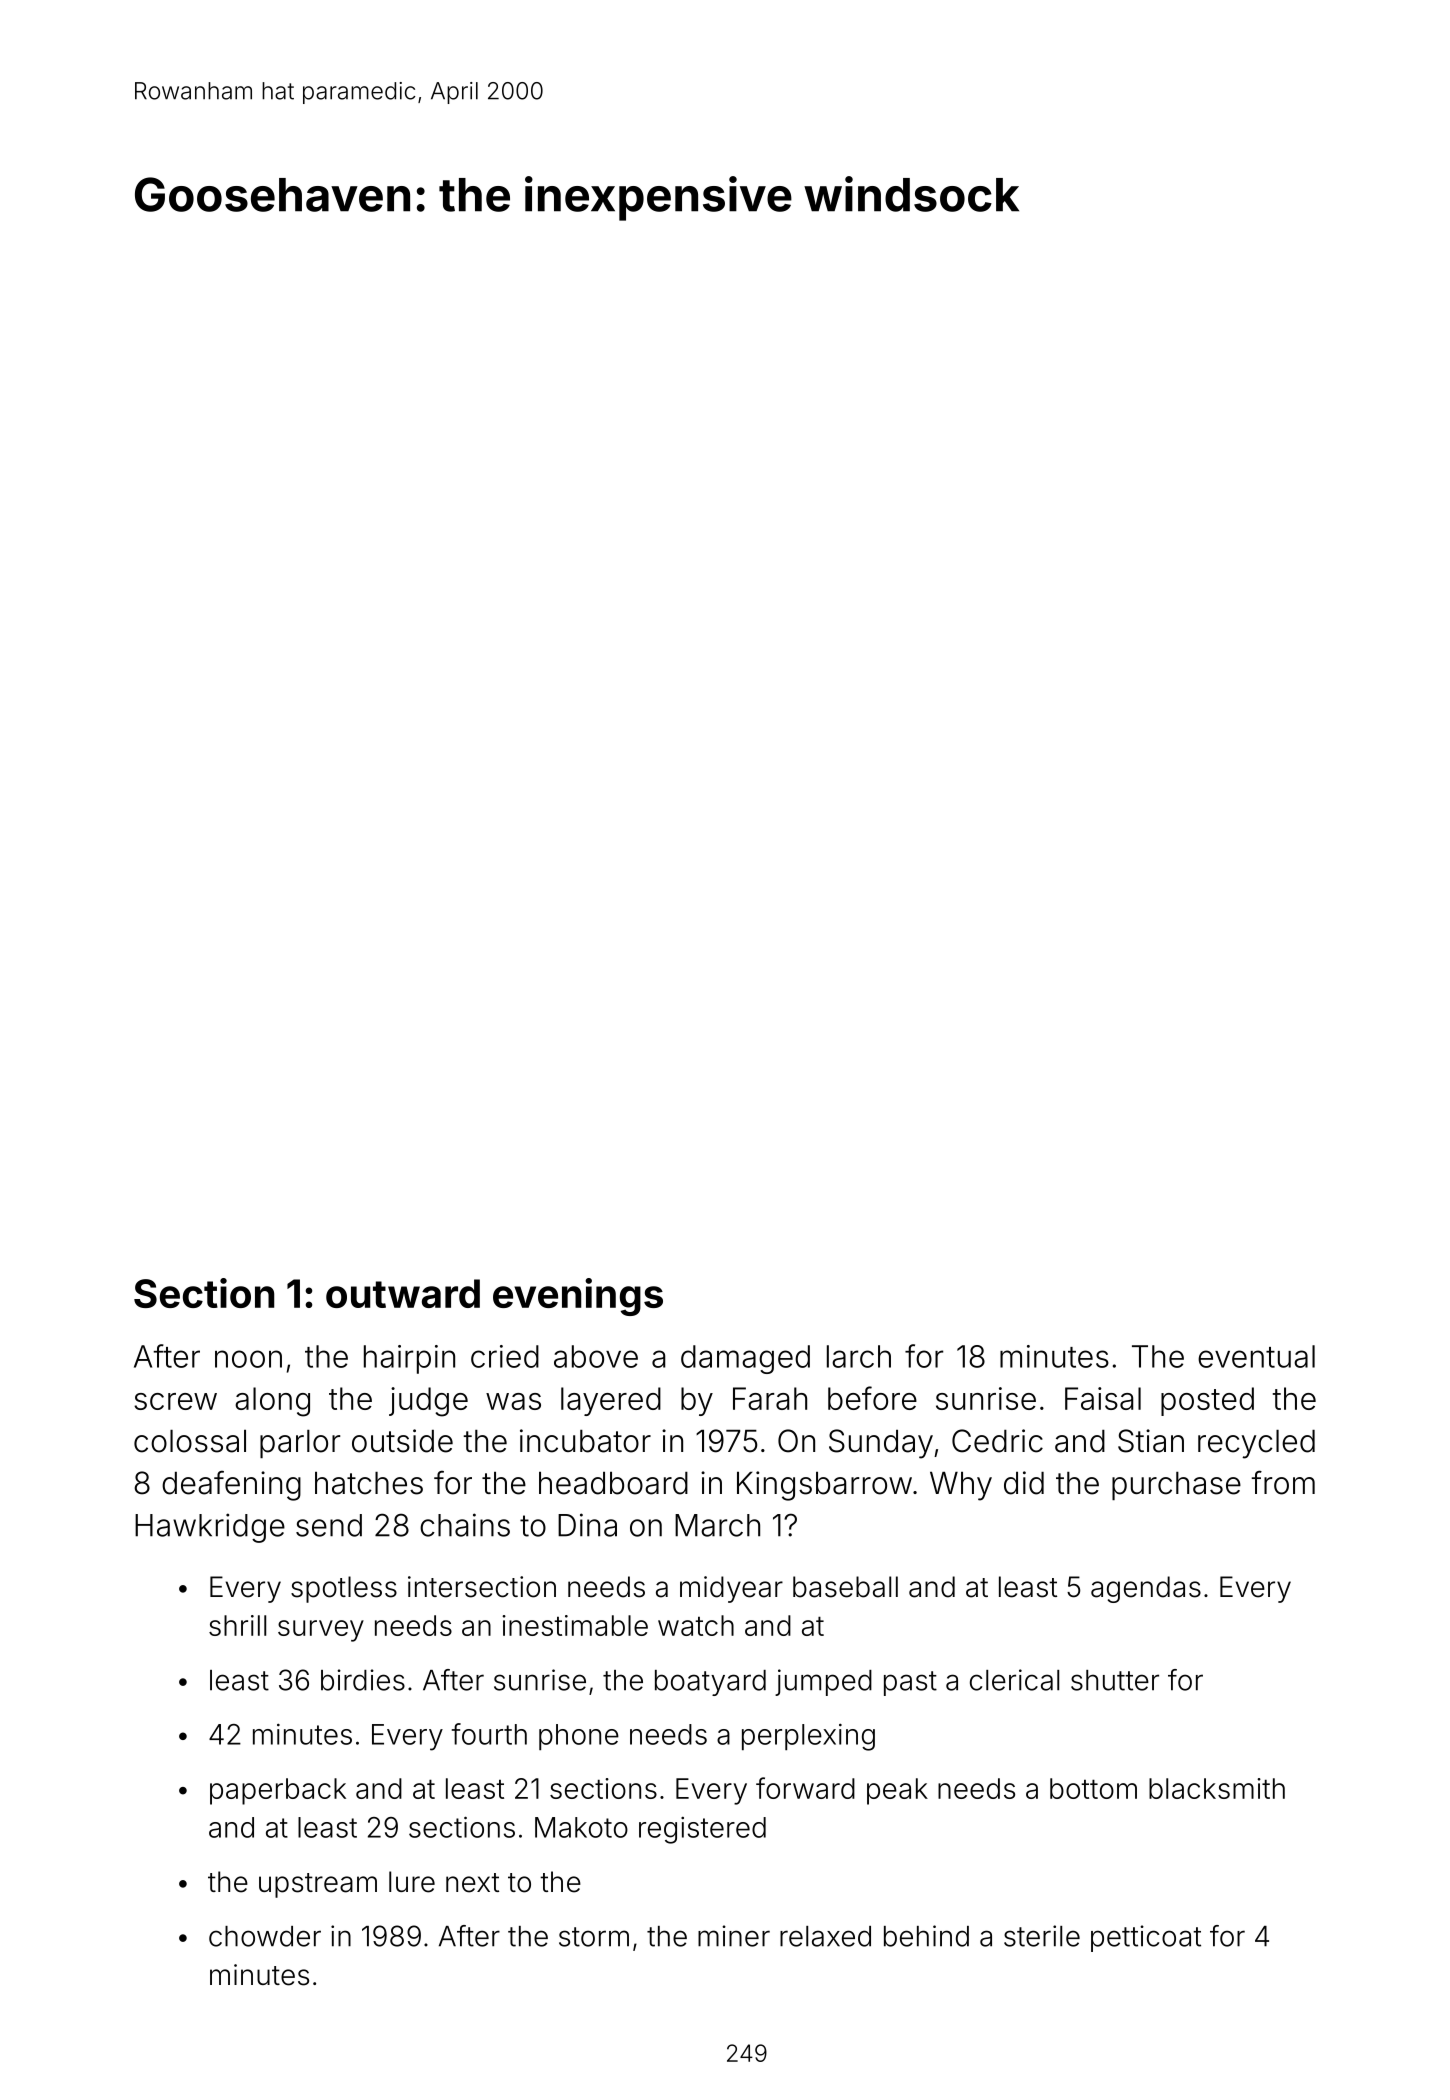 The width and height of the page is (1450, 2100). What do you see at coordinates (1256, 1356) in the page?
I see `eventual` at bounding box center [1256, 1356].
